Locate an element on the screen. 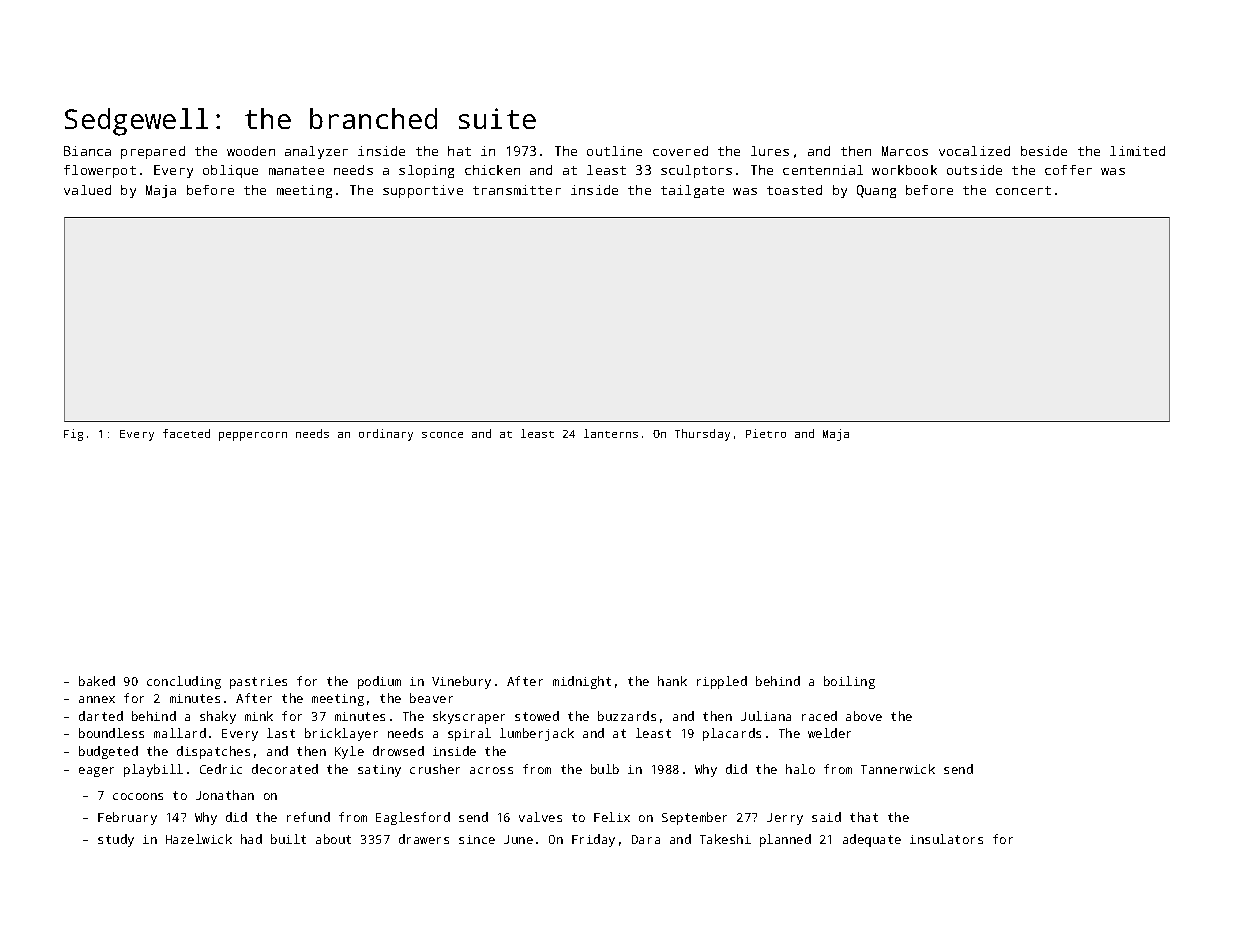 The width and height of the screenshot is (1233, 952). toasted is located at coordinates (794, 190).
